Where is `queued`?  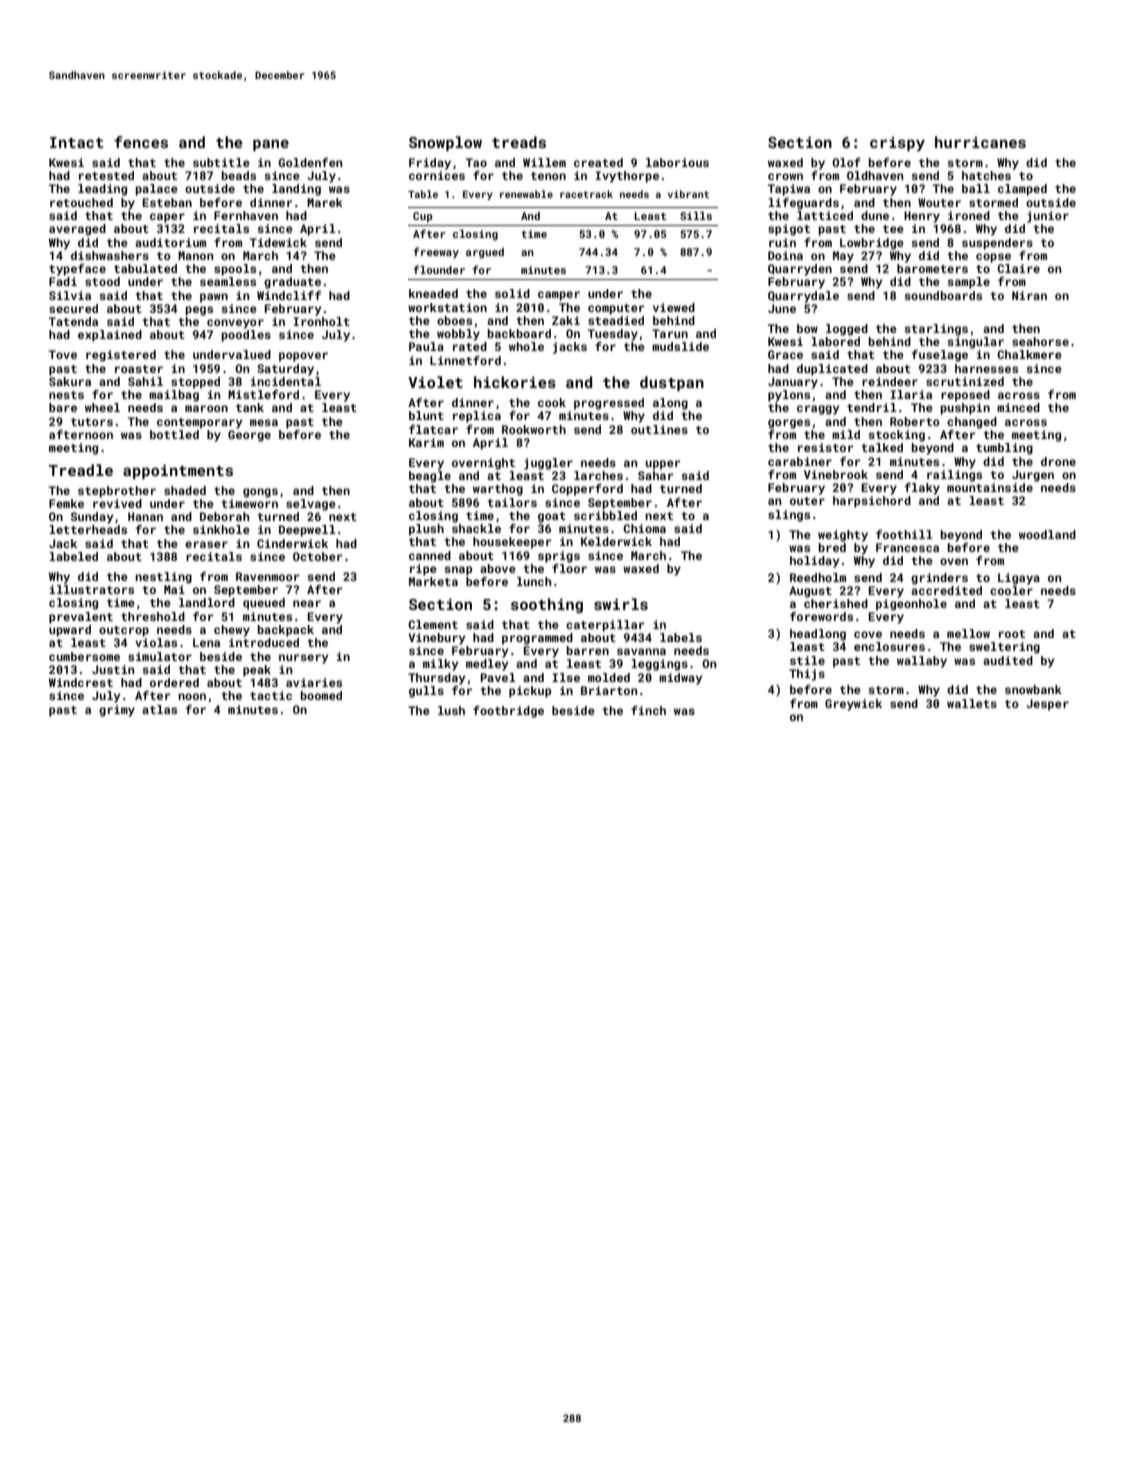
queued is located at coordinates (264, 604).
